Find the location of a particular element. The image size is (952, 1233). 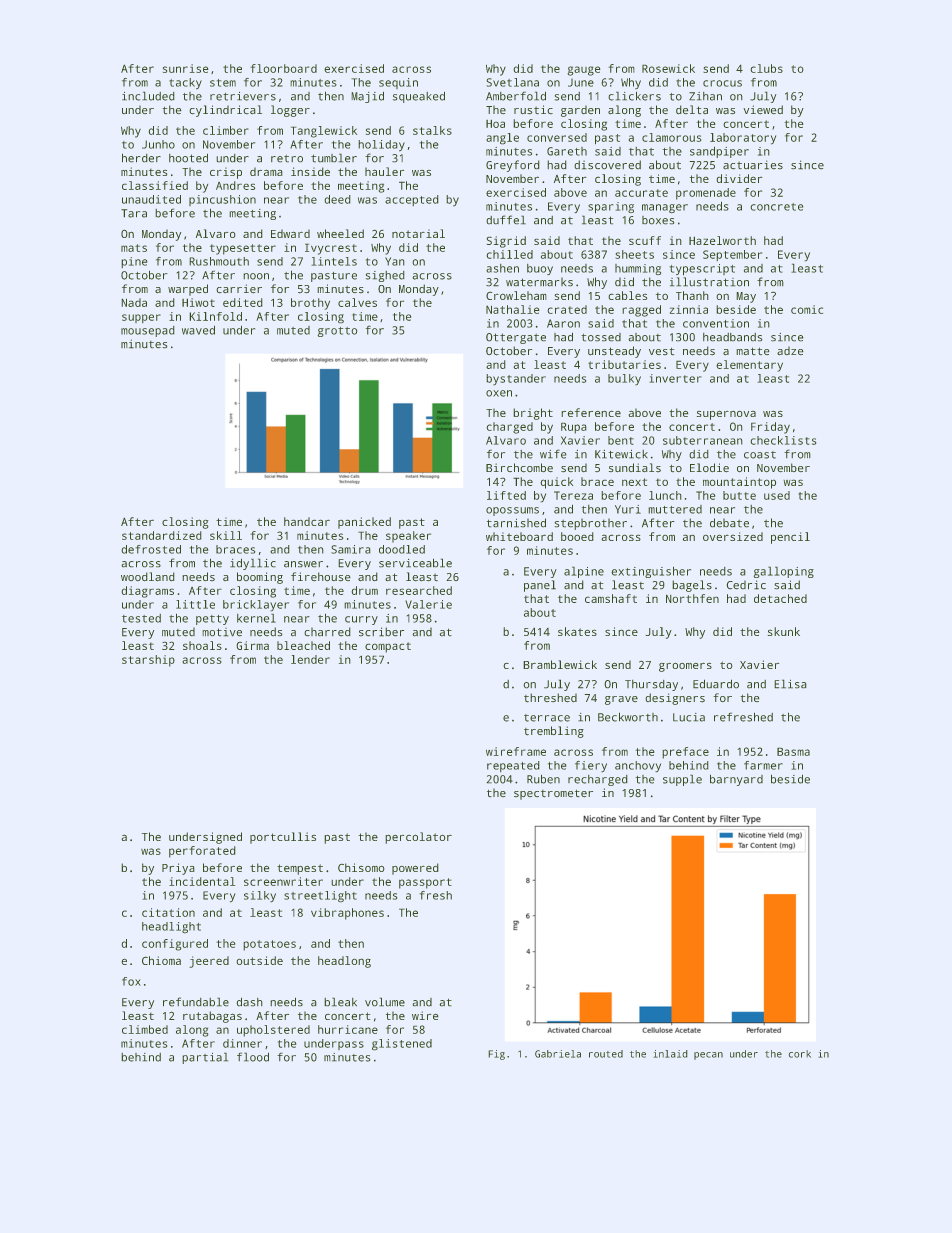

mousepad is located at coordinates (148, 331).
